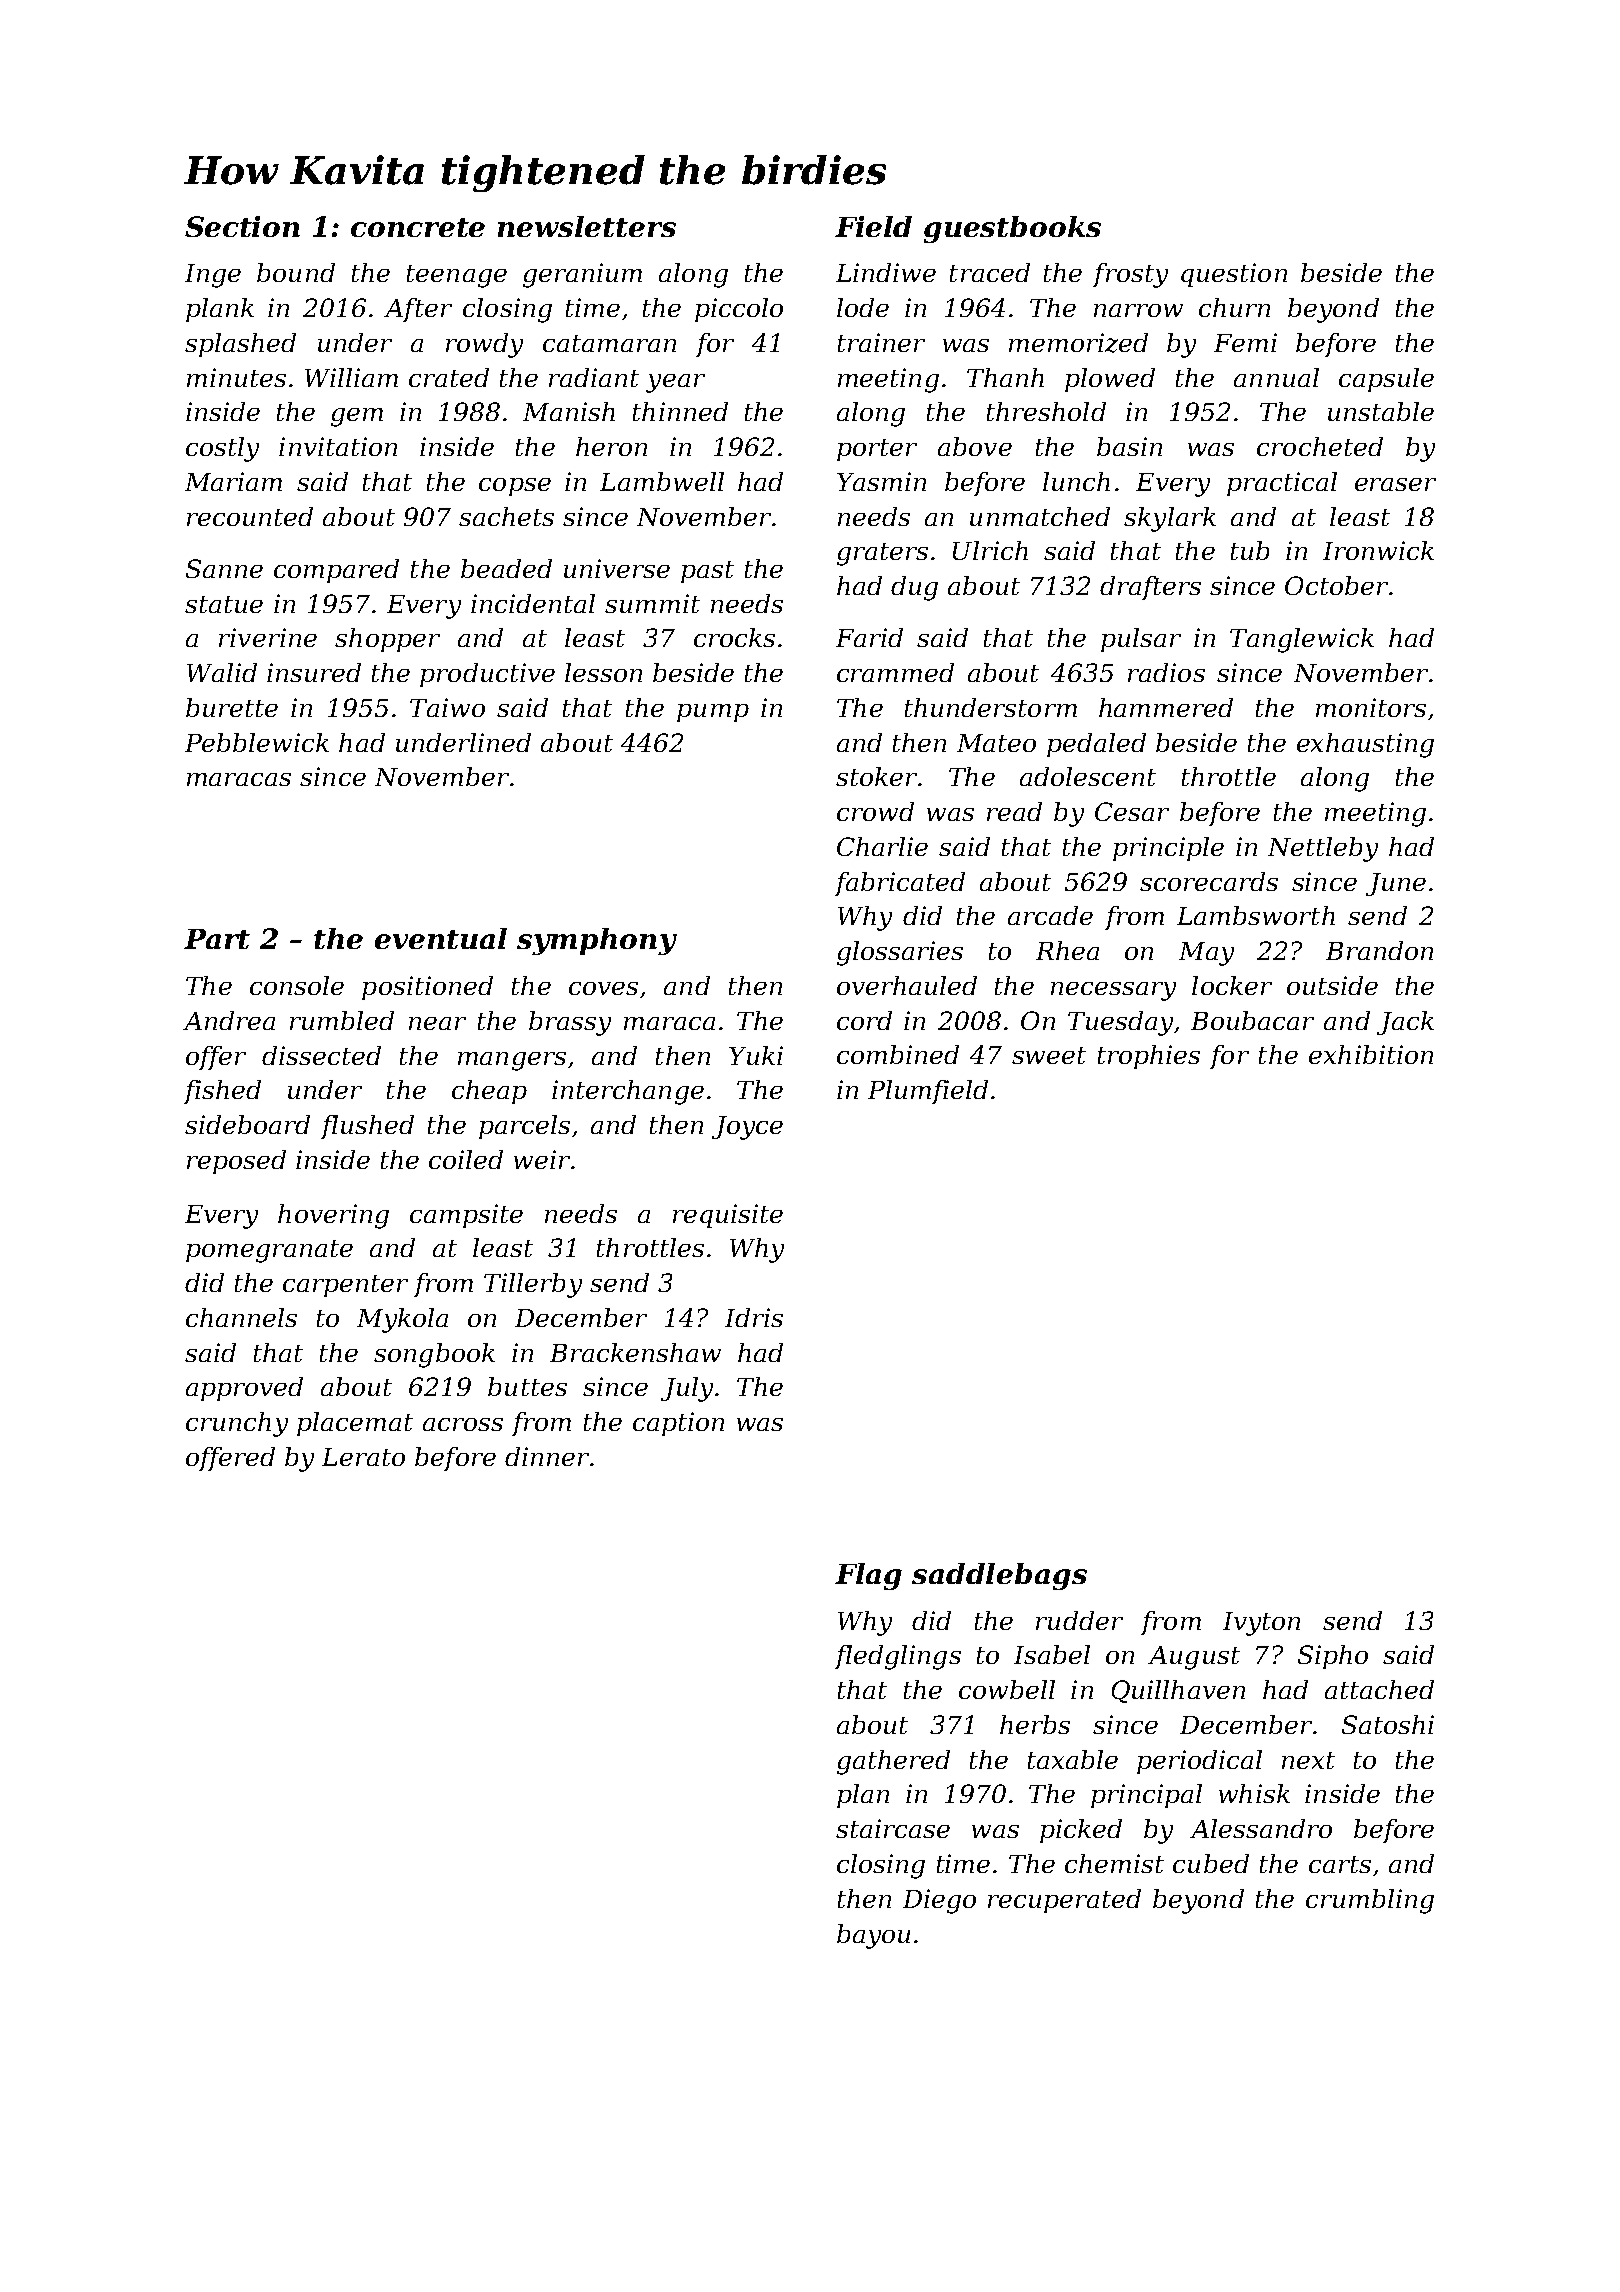 The image size is (1620, 2292). Describe the element at coordinates (873, 1936) in the image. I see `bayou` at that location.
